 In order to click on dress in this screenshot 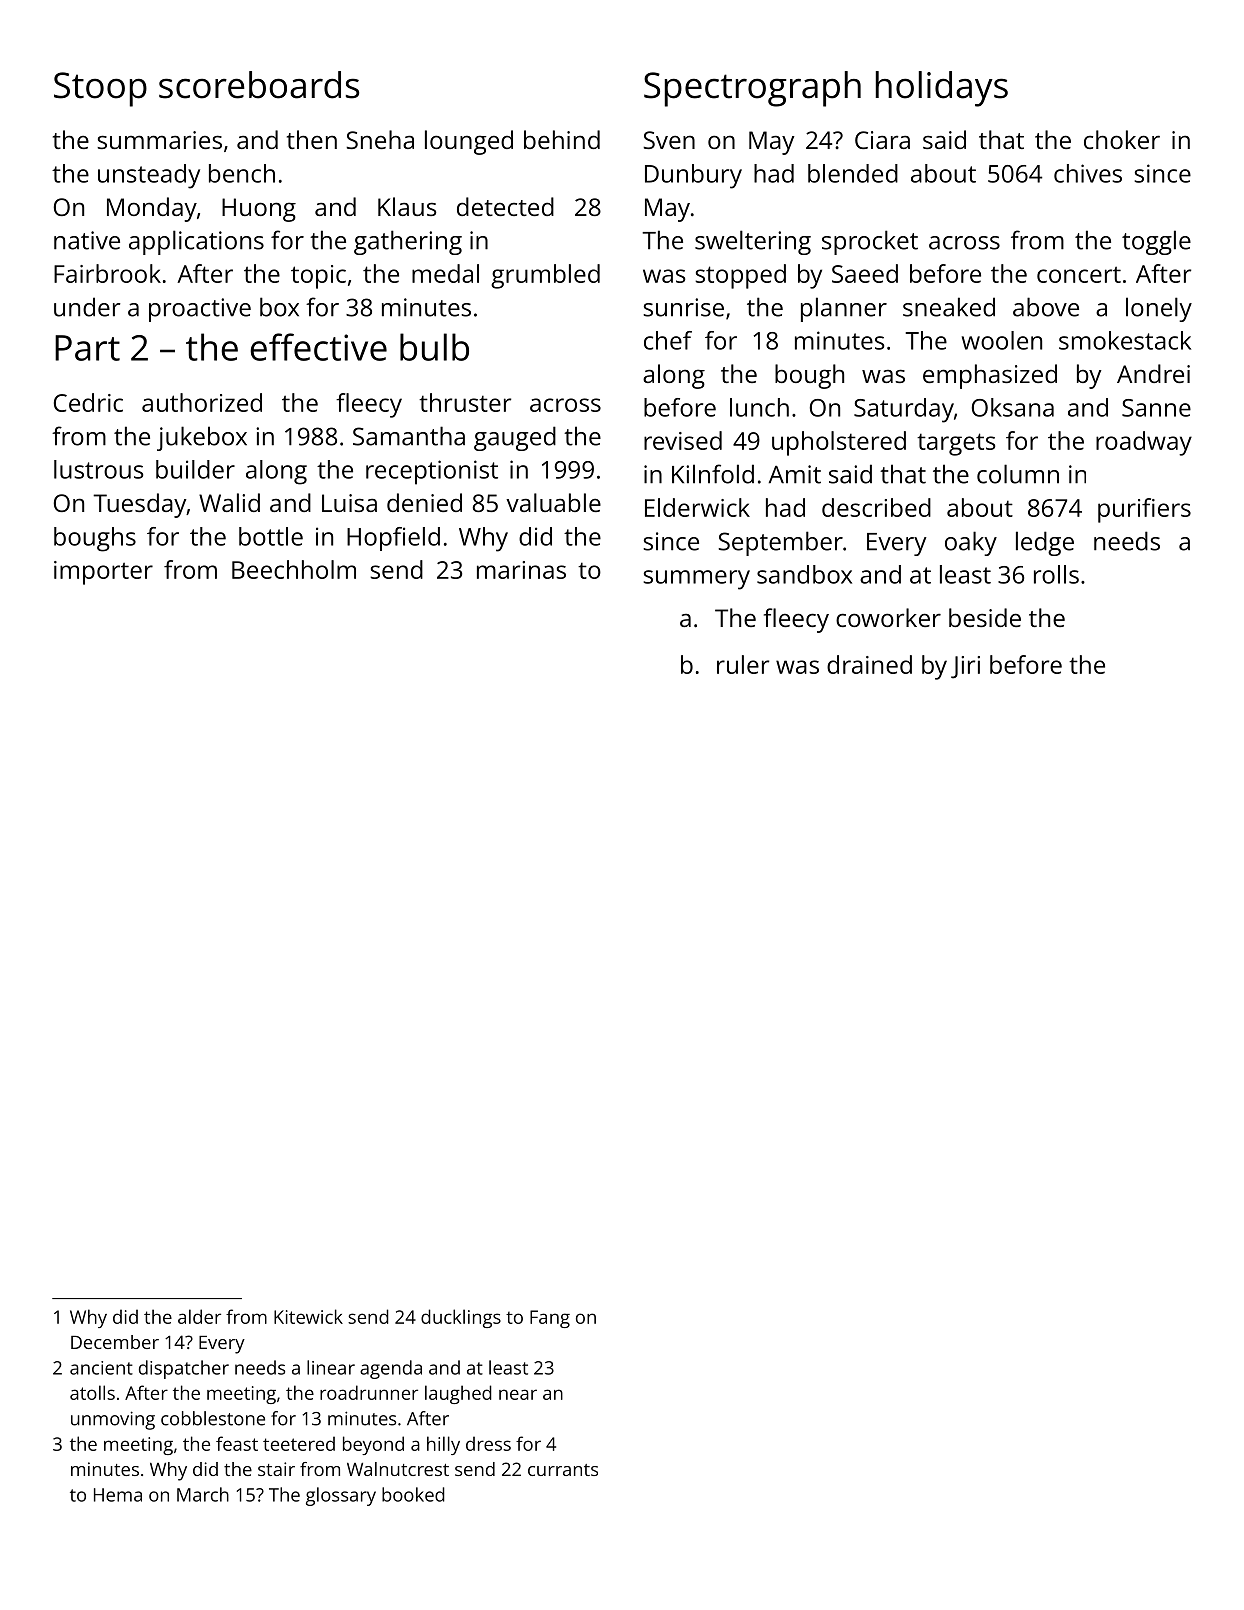, I will do `click(488, 1443)`.
